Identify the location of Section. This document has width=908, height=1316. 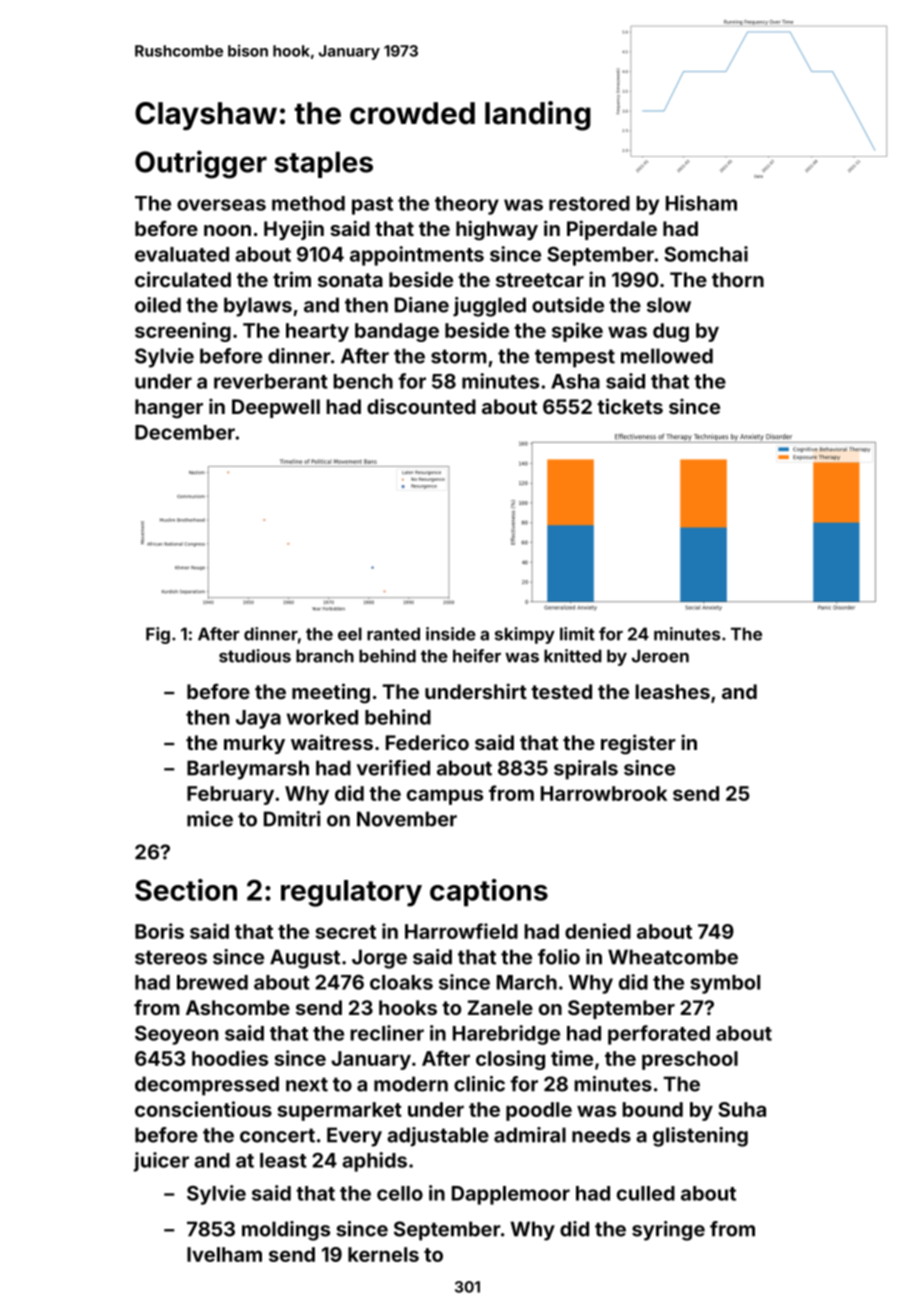
(186, 890).
